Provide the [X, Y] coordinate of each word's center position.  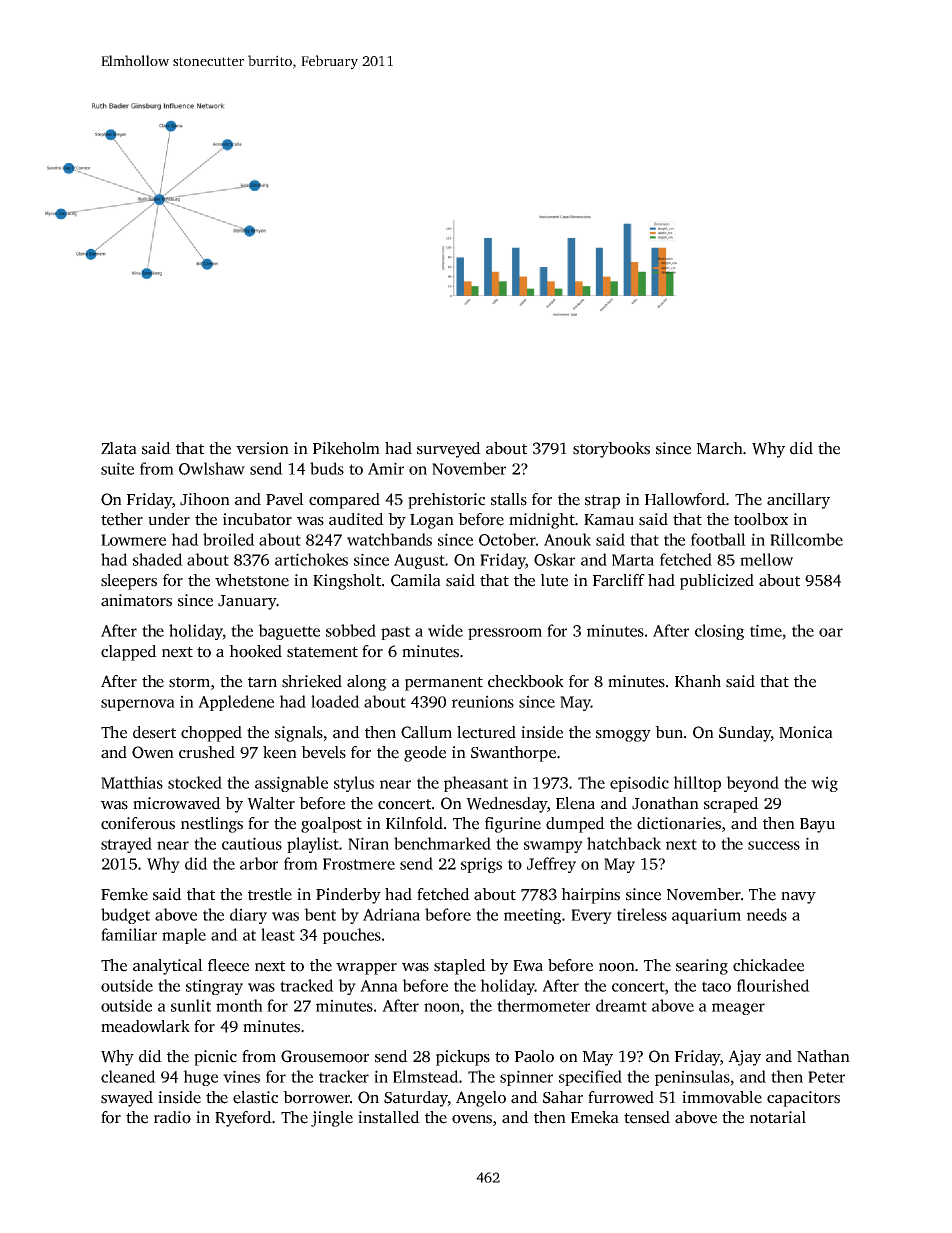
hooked [255, 651]
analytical [168, 967]
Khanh [698, 681]
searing [702, 967]
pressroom [505, 634]
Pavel [285, 499]
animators [136, 600]
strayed [126, 845]
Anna [379, 986]
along [367, 683]
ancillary [798, 501]
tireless [642, 914]
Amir [386, 468]
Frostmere [359, 864]
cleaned [128, 1076]
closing [720, 632]
